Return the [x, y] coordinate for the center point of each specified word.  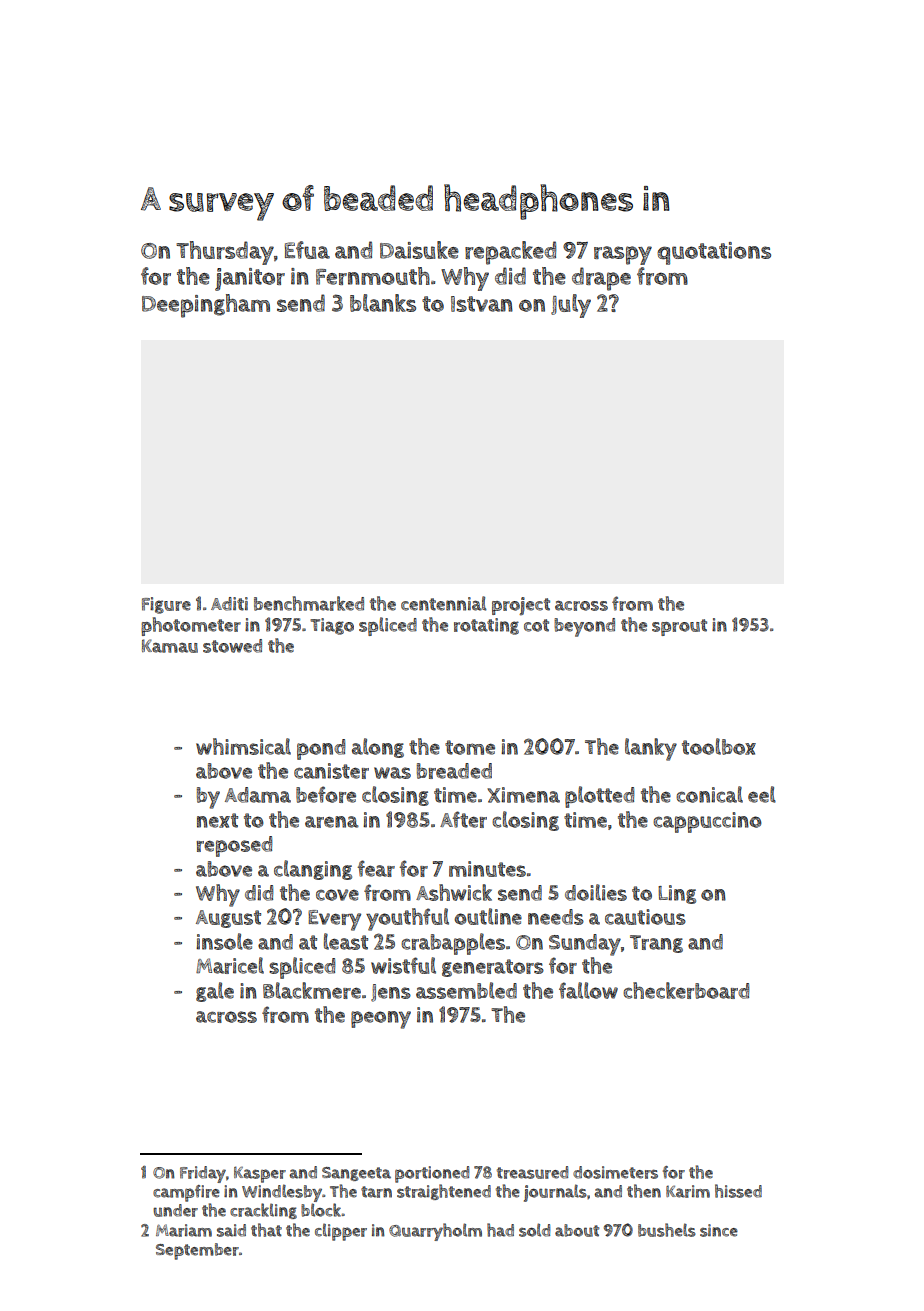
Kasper [260, 1174]
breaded [454, 771]
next [217, 820]
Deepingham [206, 306]
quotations [714, 253]
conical [709, 794]
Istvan [482, 304]
